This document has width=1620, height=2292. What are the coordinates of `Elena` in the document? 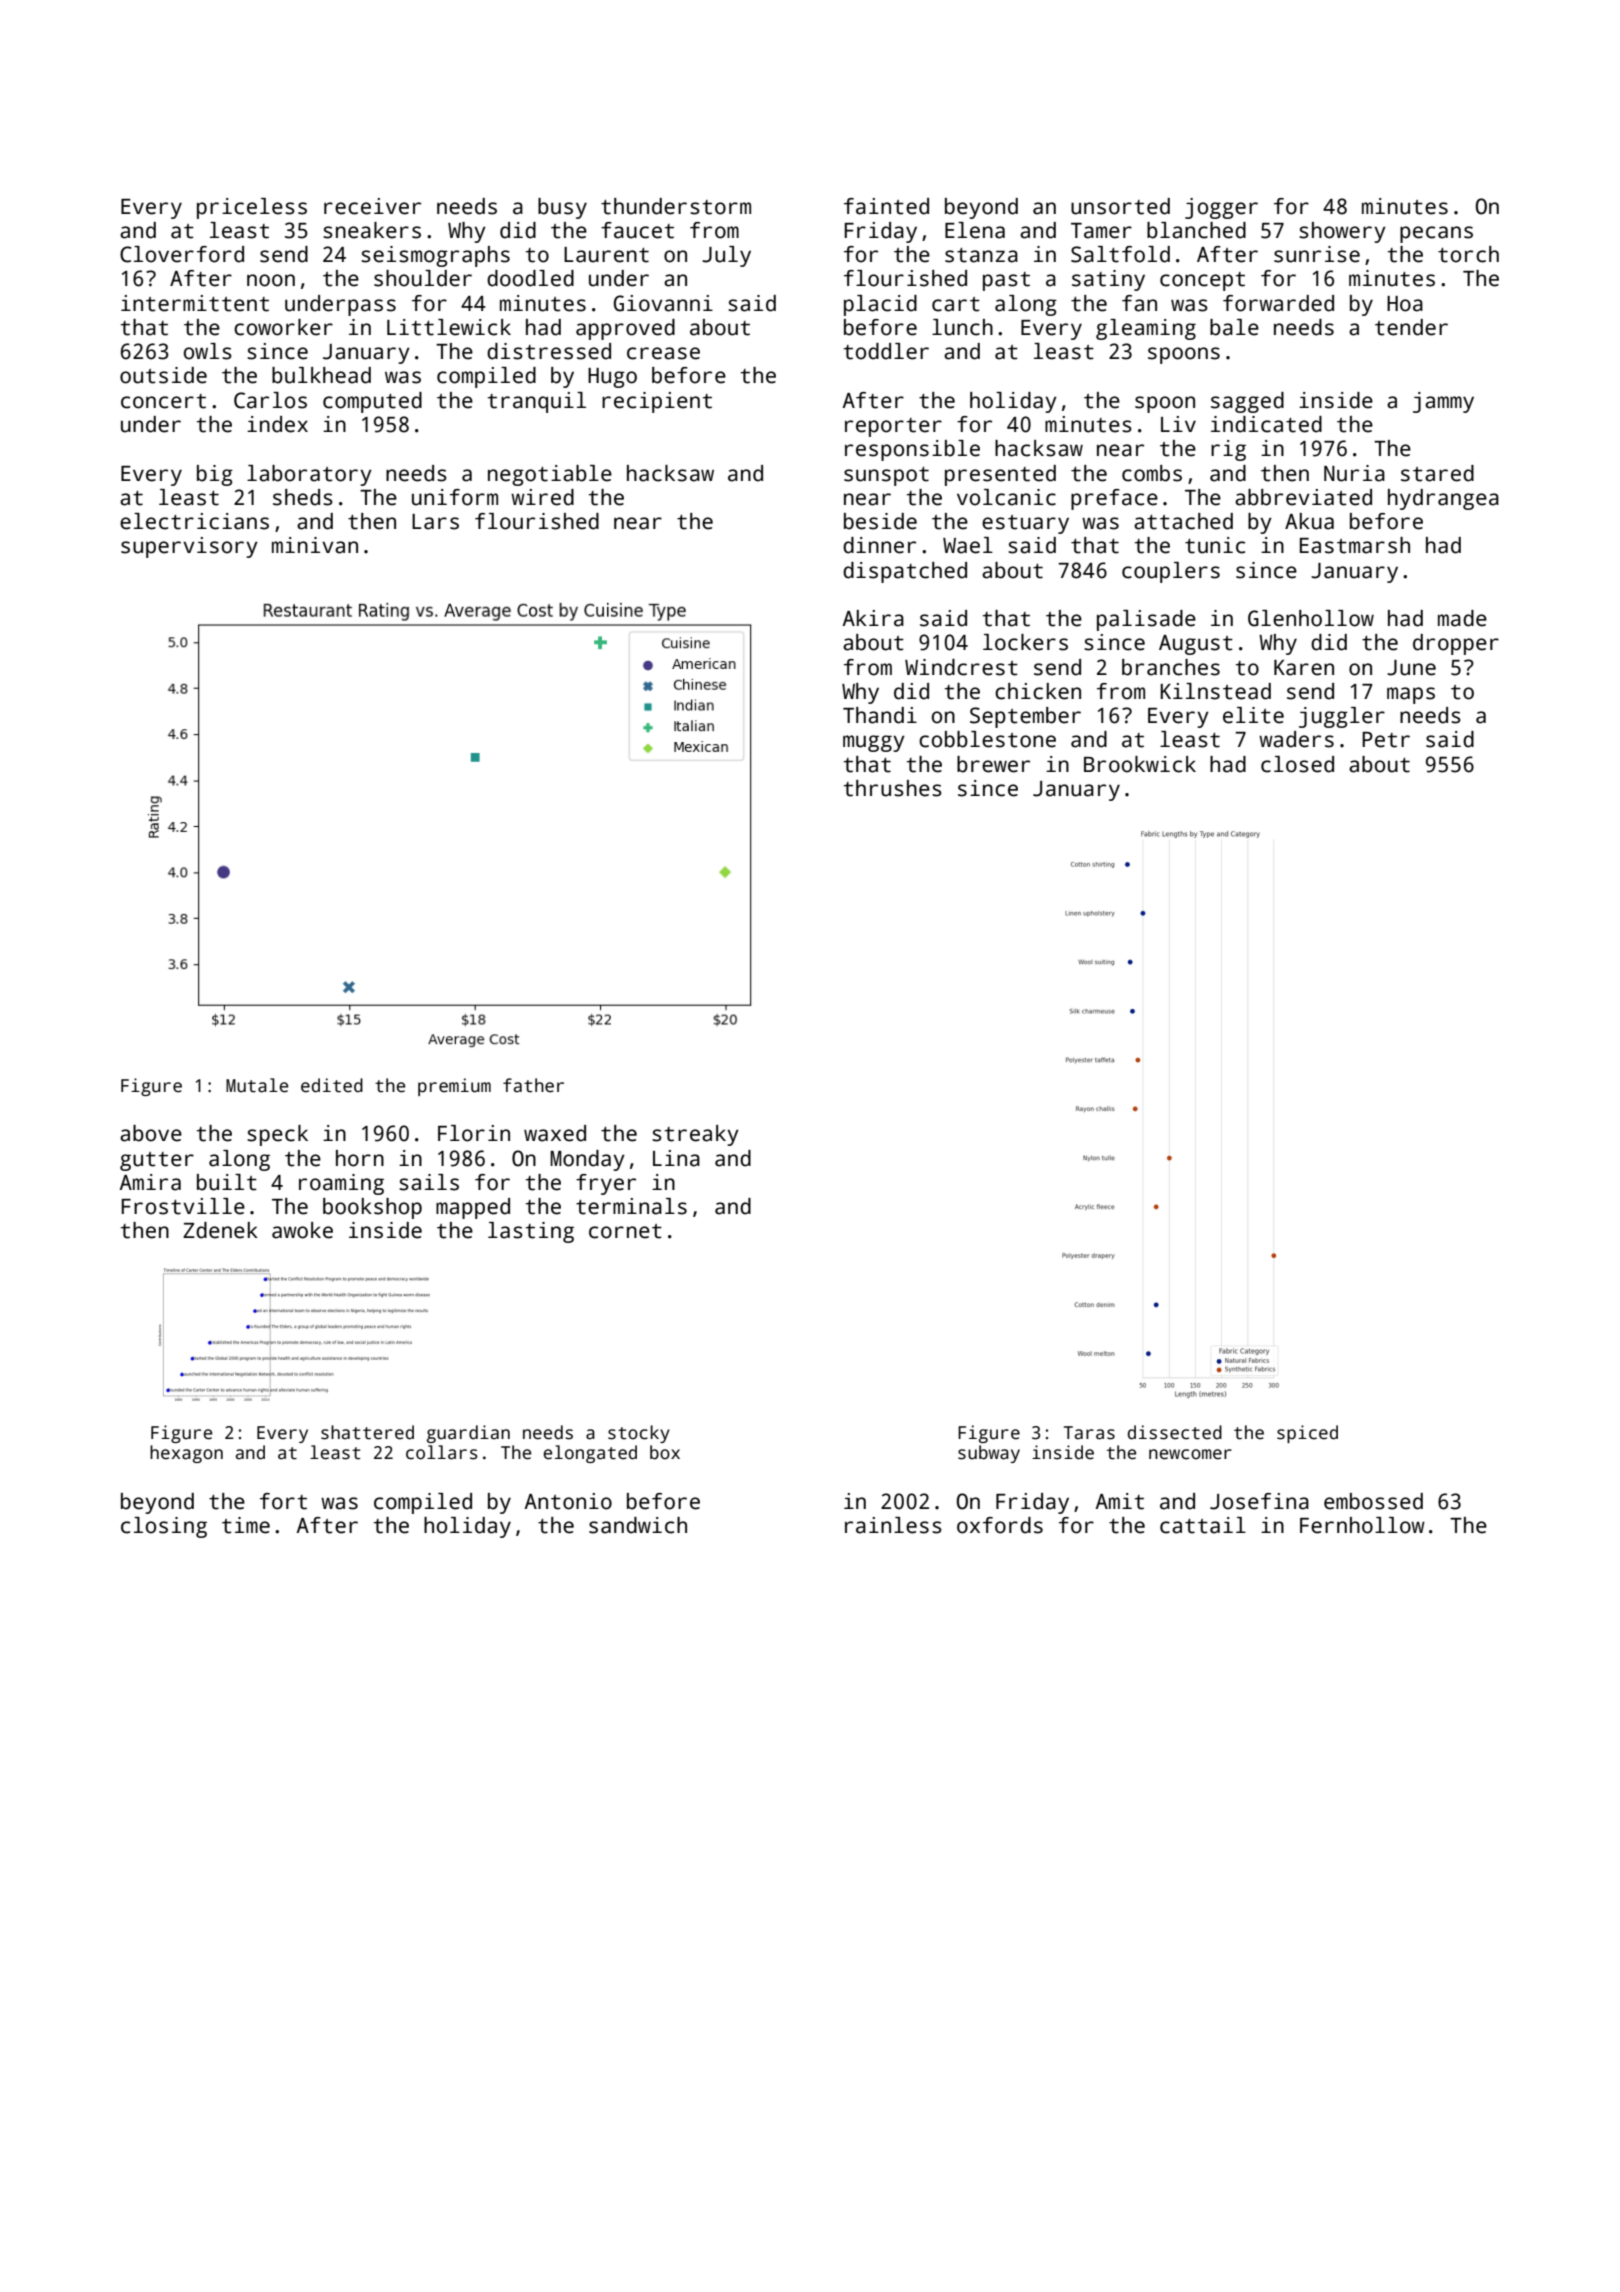 It's located at (975, 230).
